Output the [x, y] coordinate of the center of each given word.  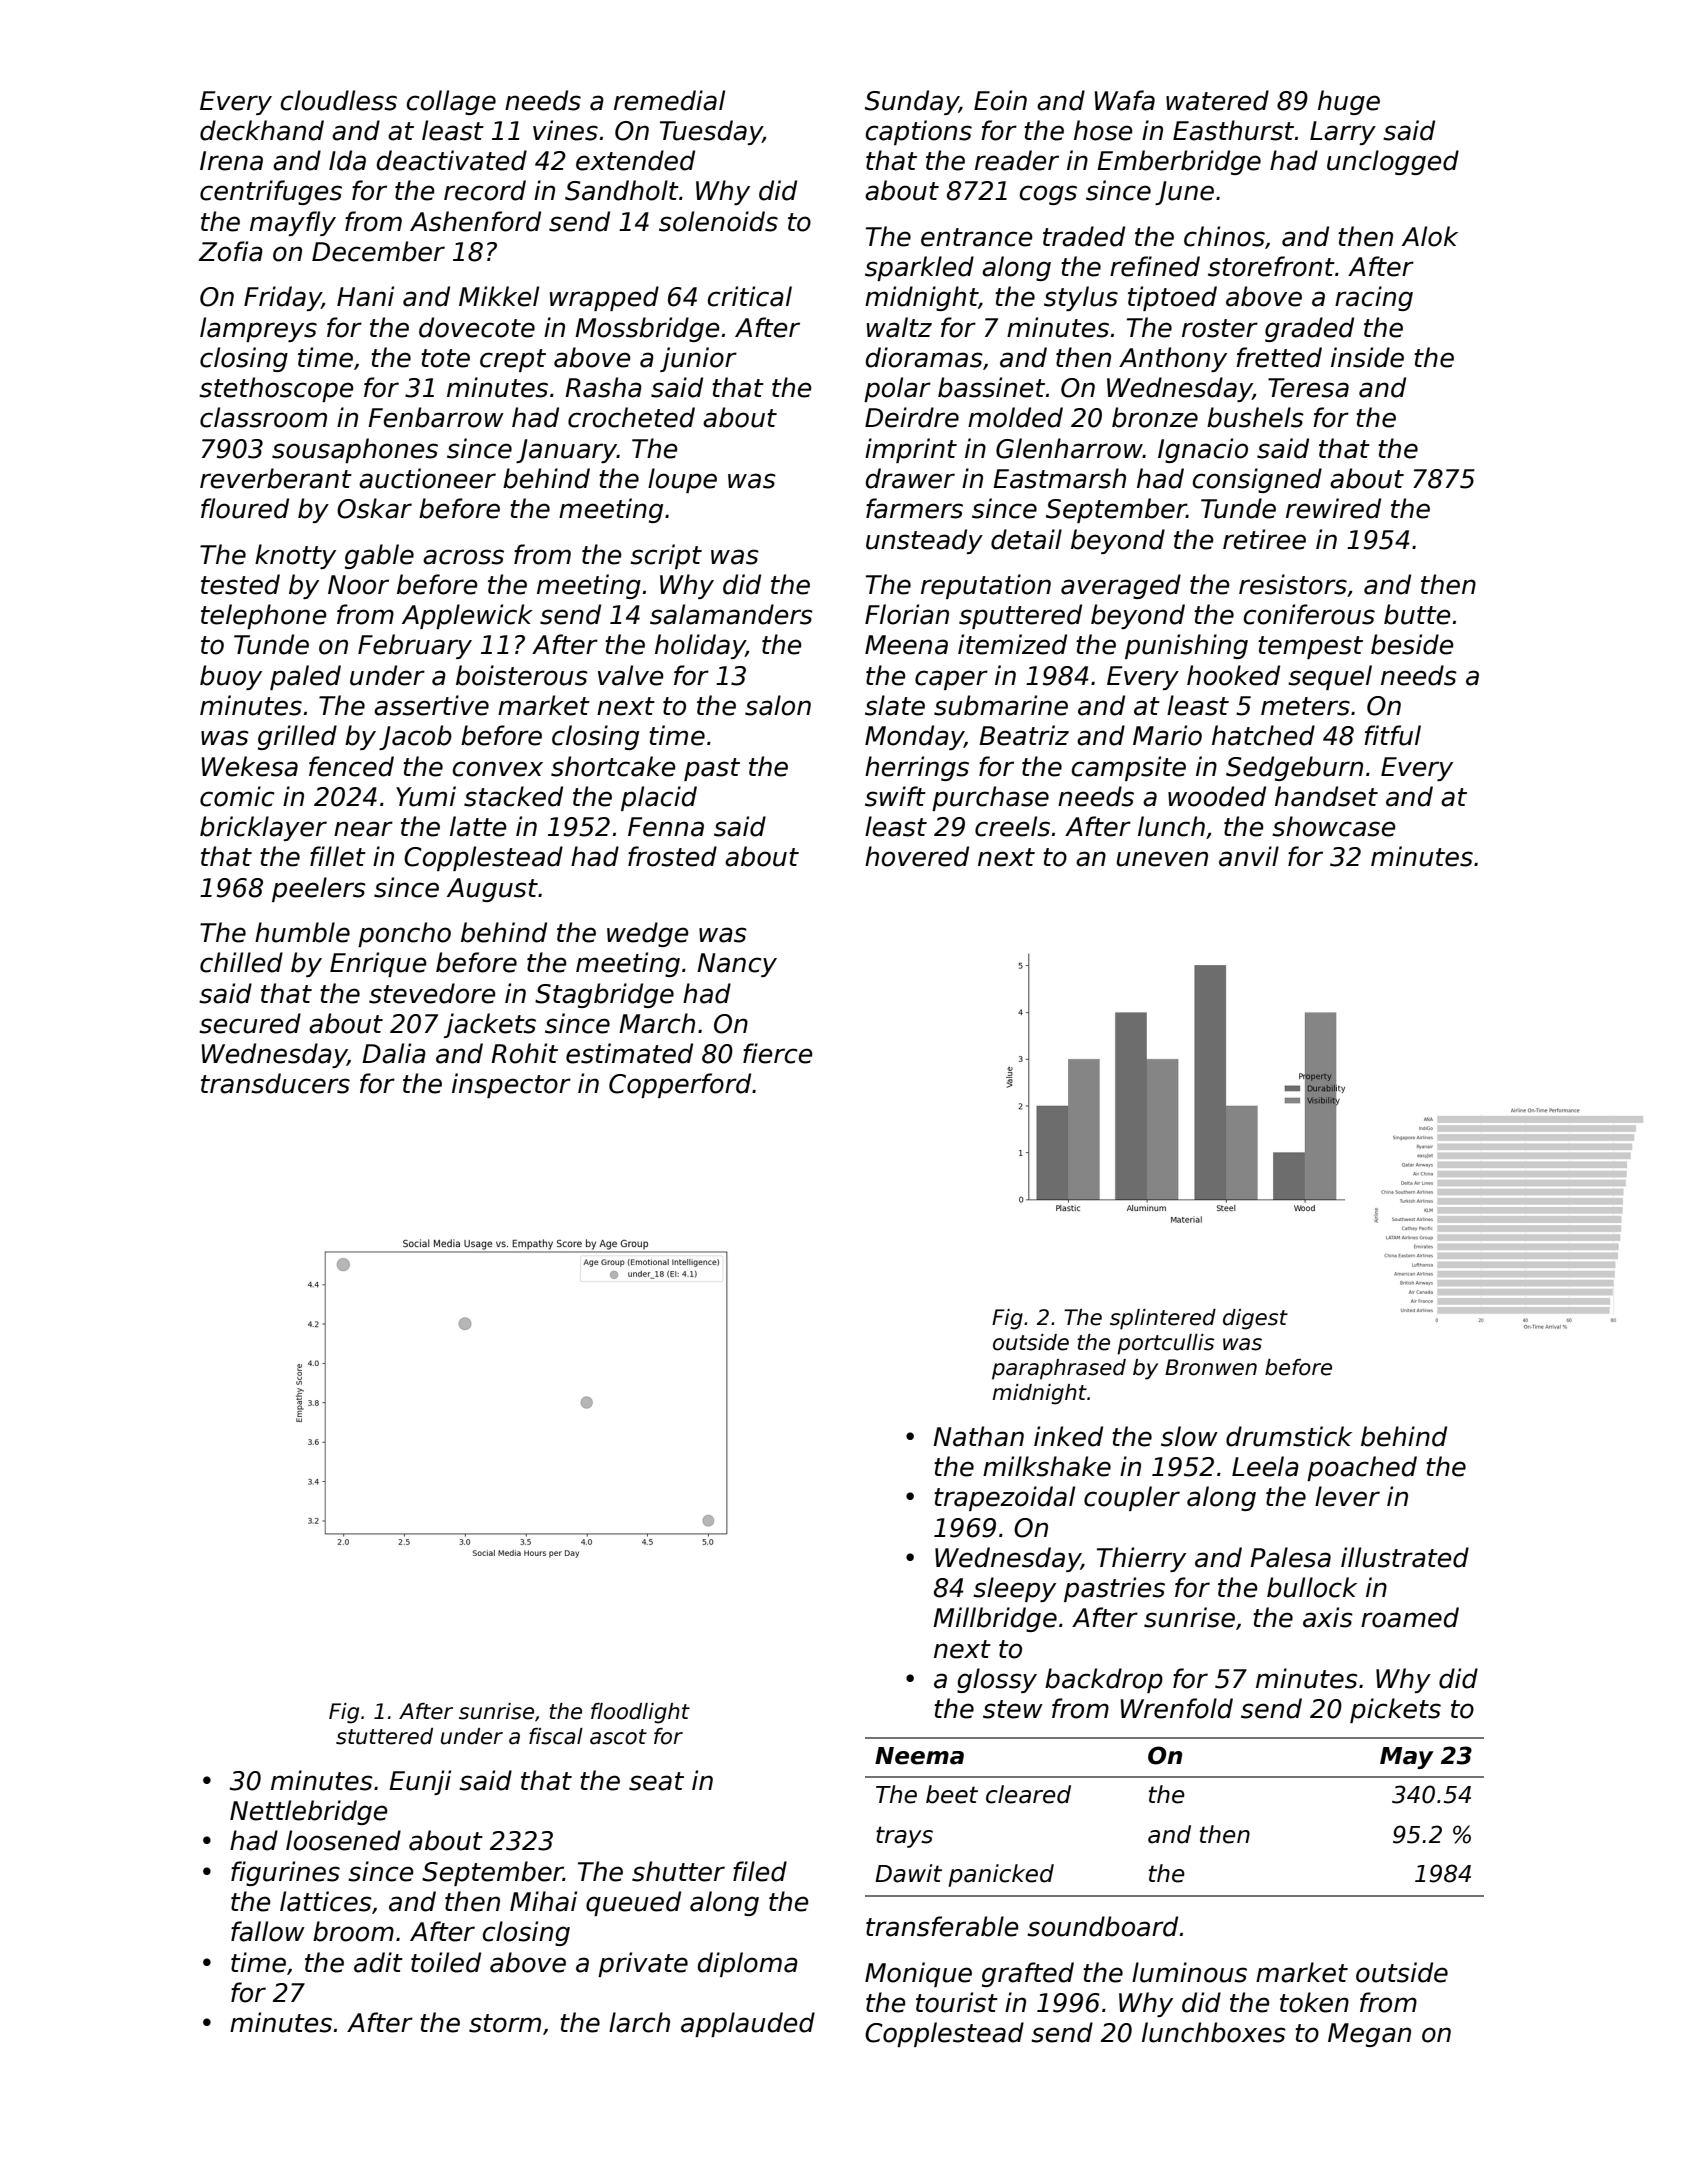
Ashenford [475, 221]
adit [378, 1962]
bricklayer [263, 828]
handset [1326, 796]
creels [1012, 826]
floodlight [640, 1713]
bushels [1255, 417]
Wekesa [250, 766]
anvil [1249, 856]
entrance [976, 237]
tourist [957, 2002]
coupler [1132, 1498]
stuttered [384, 1736]
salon [778, 705]
